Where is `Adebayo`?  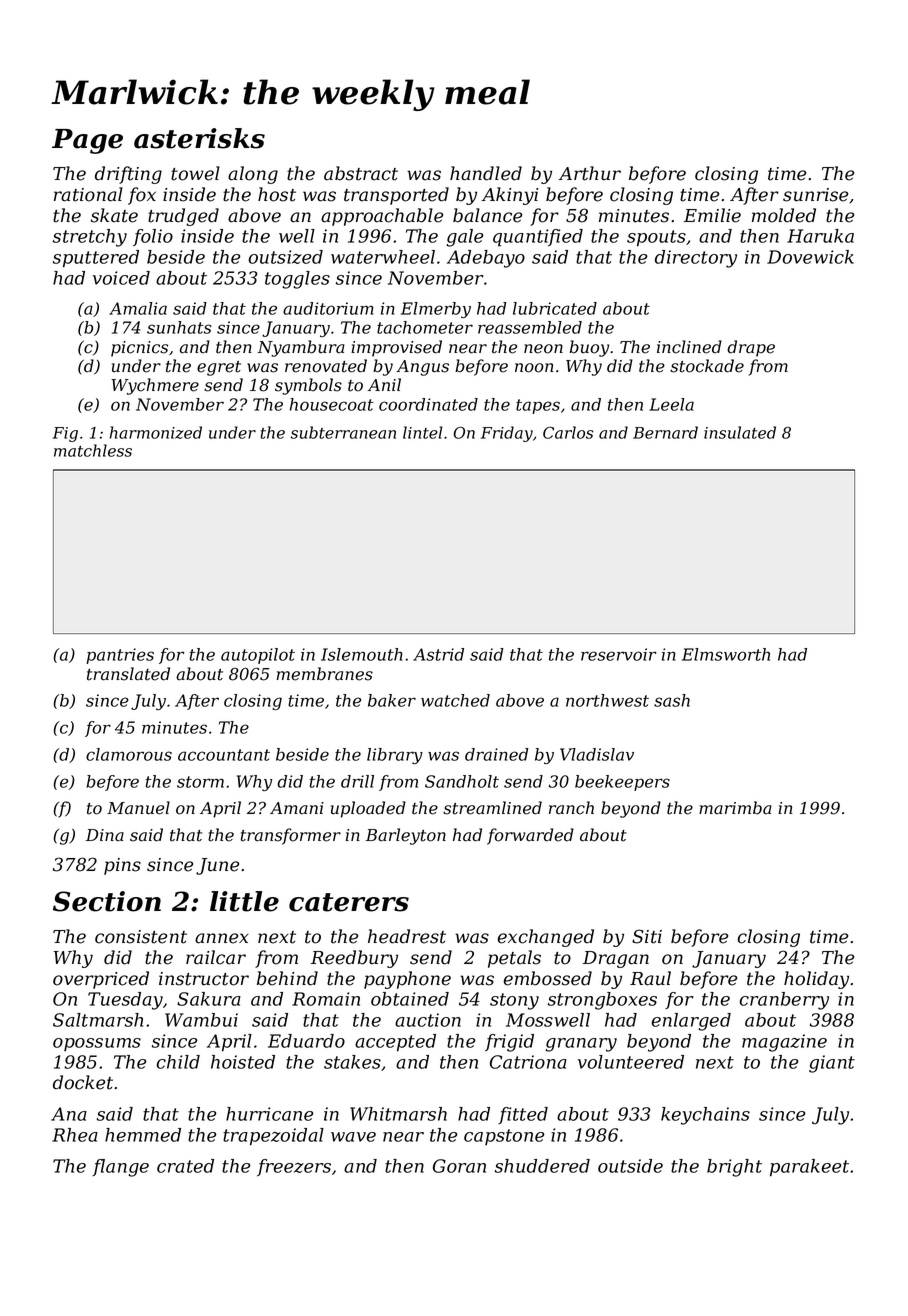
Adebayo is located at coordinates (486, 259).
